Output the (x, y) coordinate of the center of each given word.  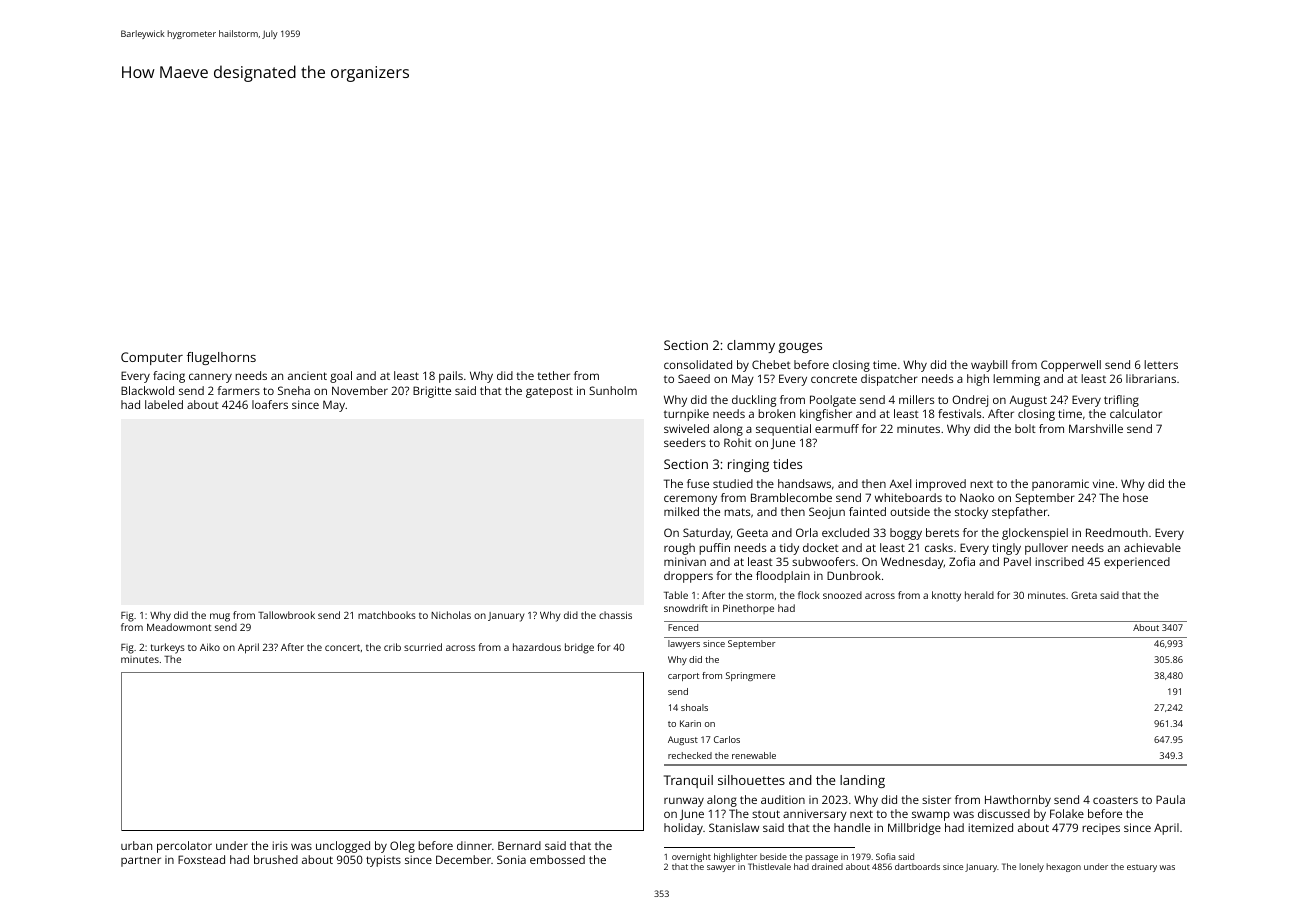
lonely (1031, 867)
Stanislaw (734, 827)
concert (342, 647)
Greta (1084, 595)
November (360, 390)
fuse (698, 483)
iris (280, 845)
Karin (690, 723)
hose (1135, 497)
